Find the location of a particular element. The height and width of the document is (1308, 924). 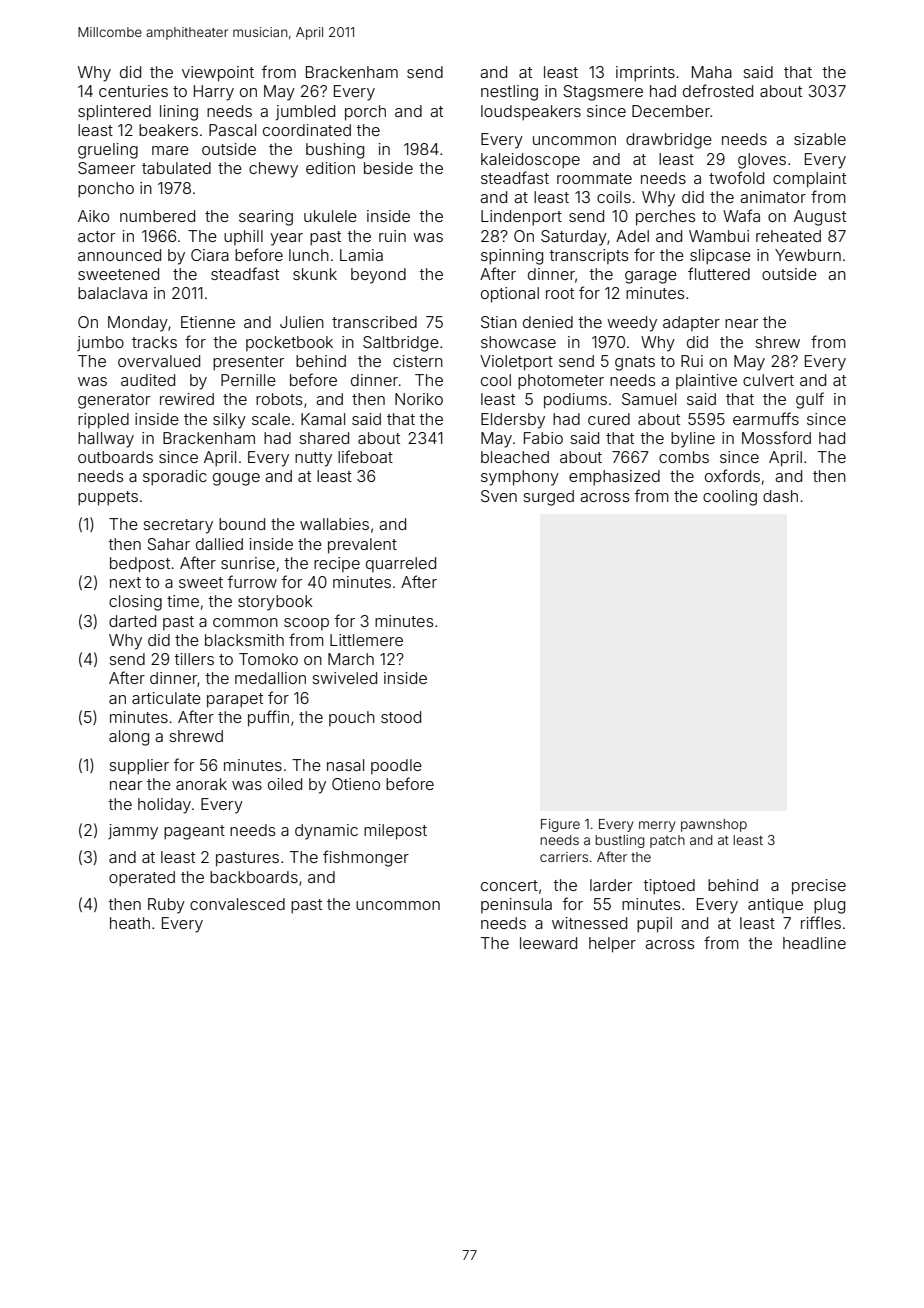

milepost is located at coordinates (395, 832).
